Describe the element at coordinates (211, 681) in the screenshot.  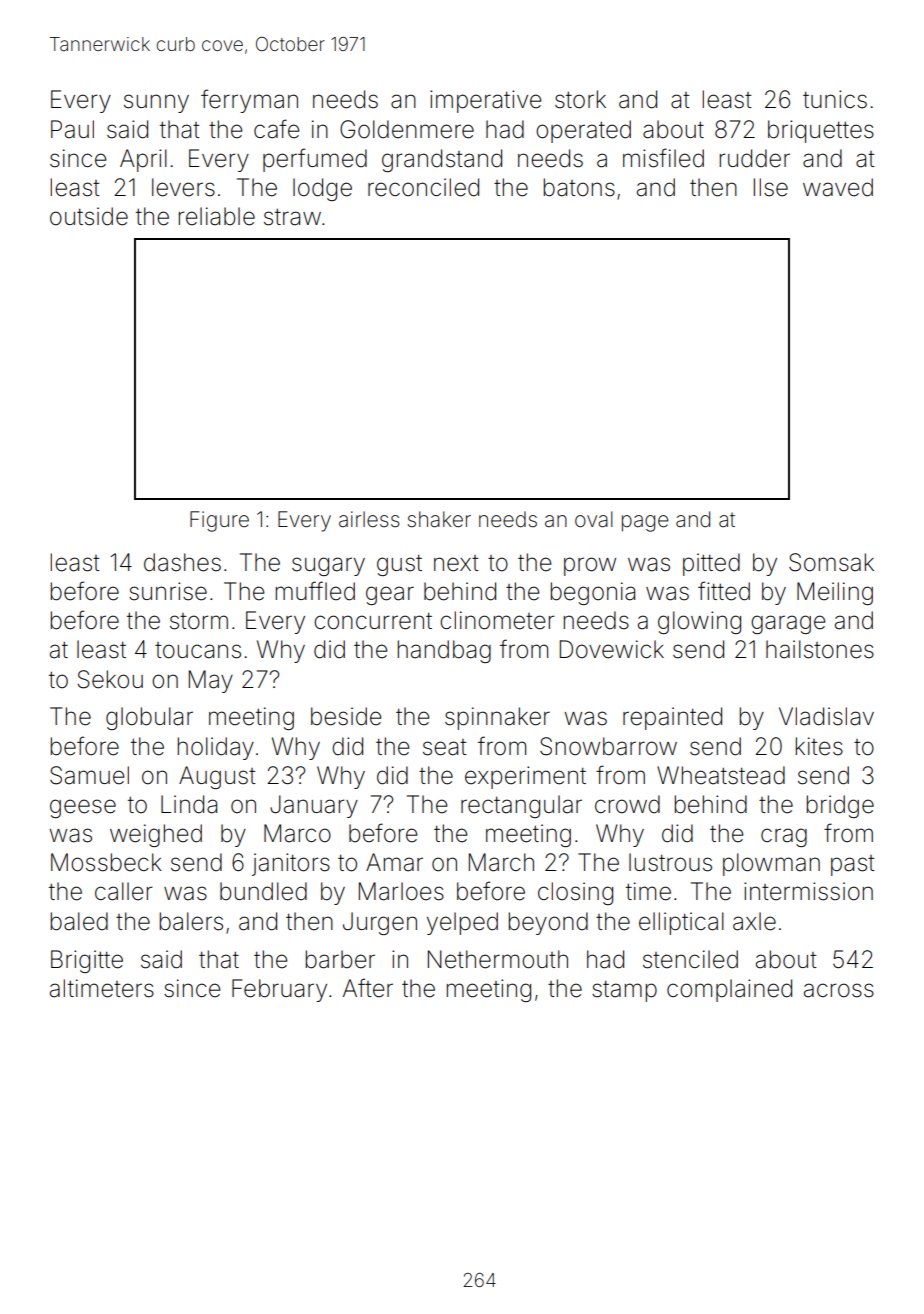
I see `May` at that location.
